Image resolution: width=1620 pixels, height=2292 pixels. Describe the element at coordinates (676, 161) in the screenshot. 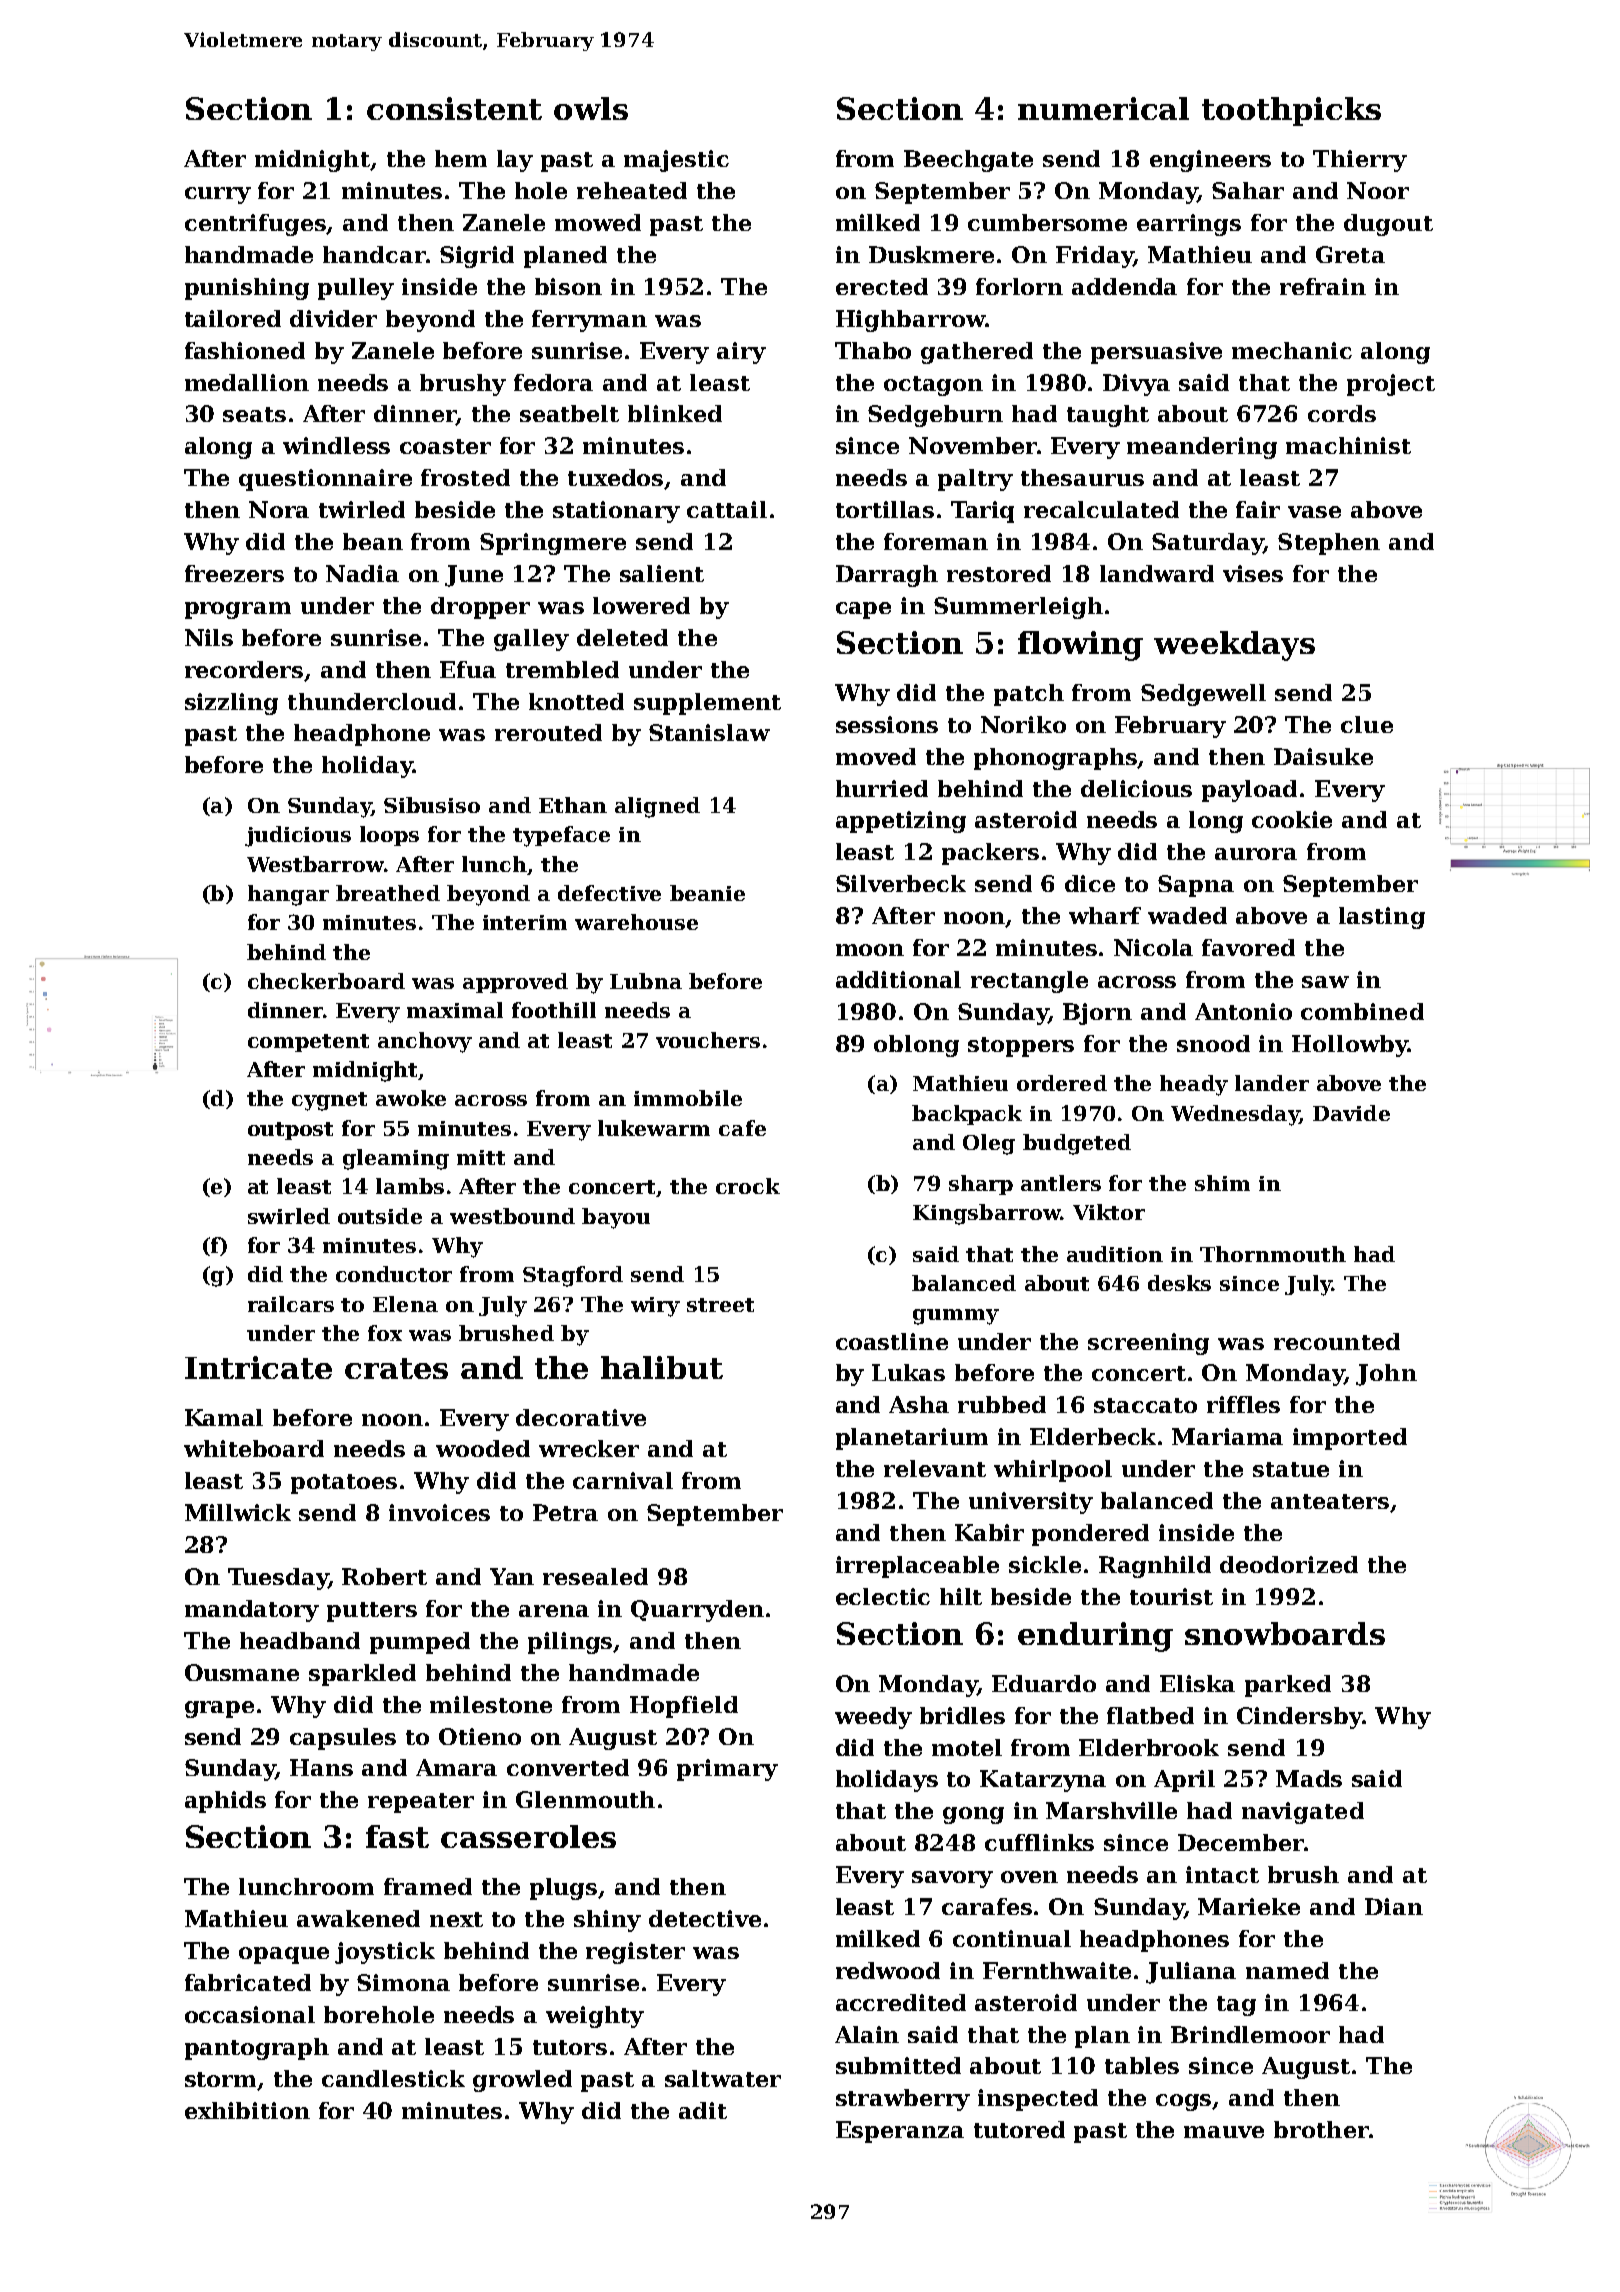

I see `majestic` at that location.
